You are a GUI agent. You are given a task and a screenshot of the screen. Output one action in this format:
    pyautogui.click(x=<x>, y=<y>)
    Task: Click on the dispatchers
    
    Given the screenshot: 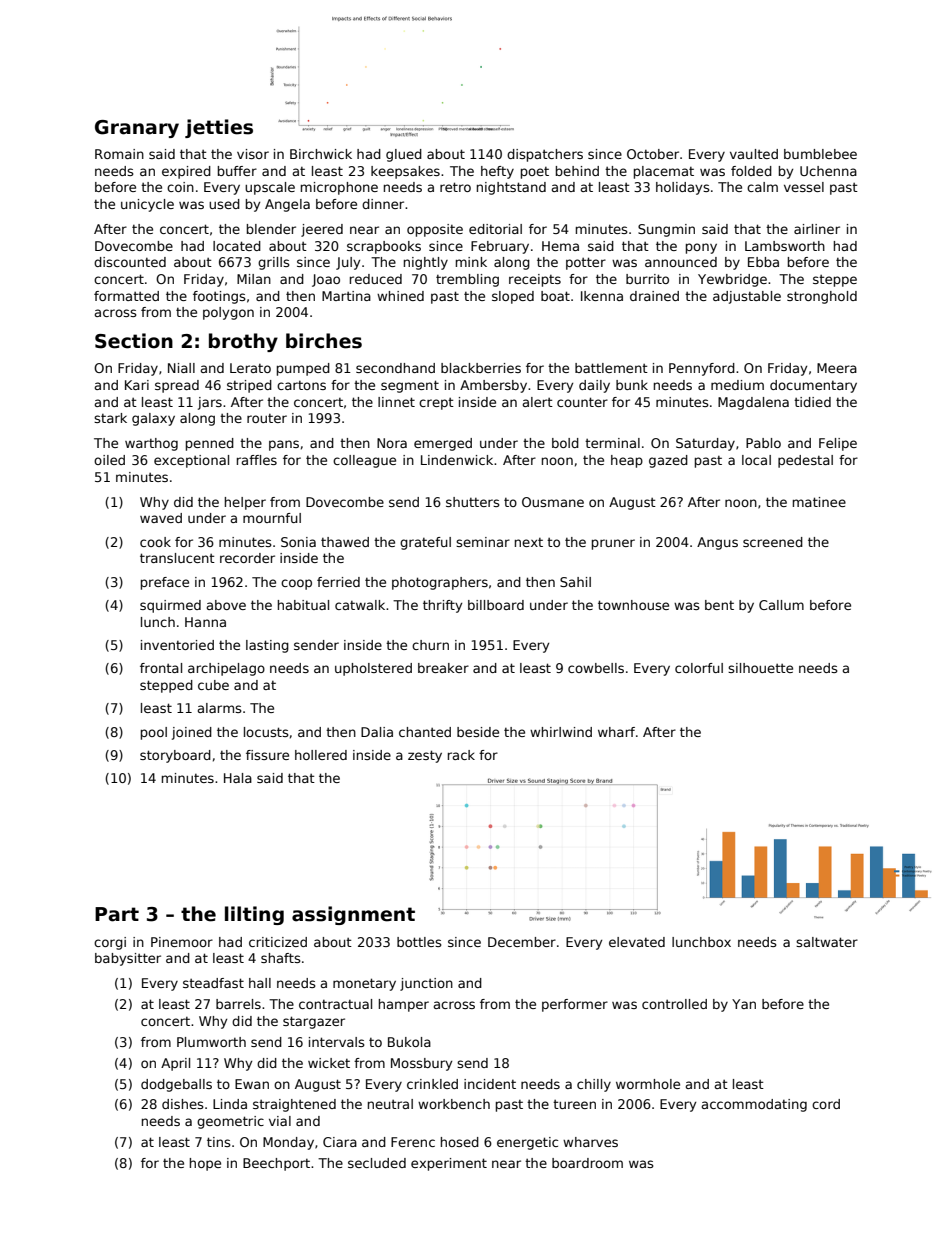 What is the action you would take?
    pyautogui.click(x=545, y=155)
